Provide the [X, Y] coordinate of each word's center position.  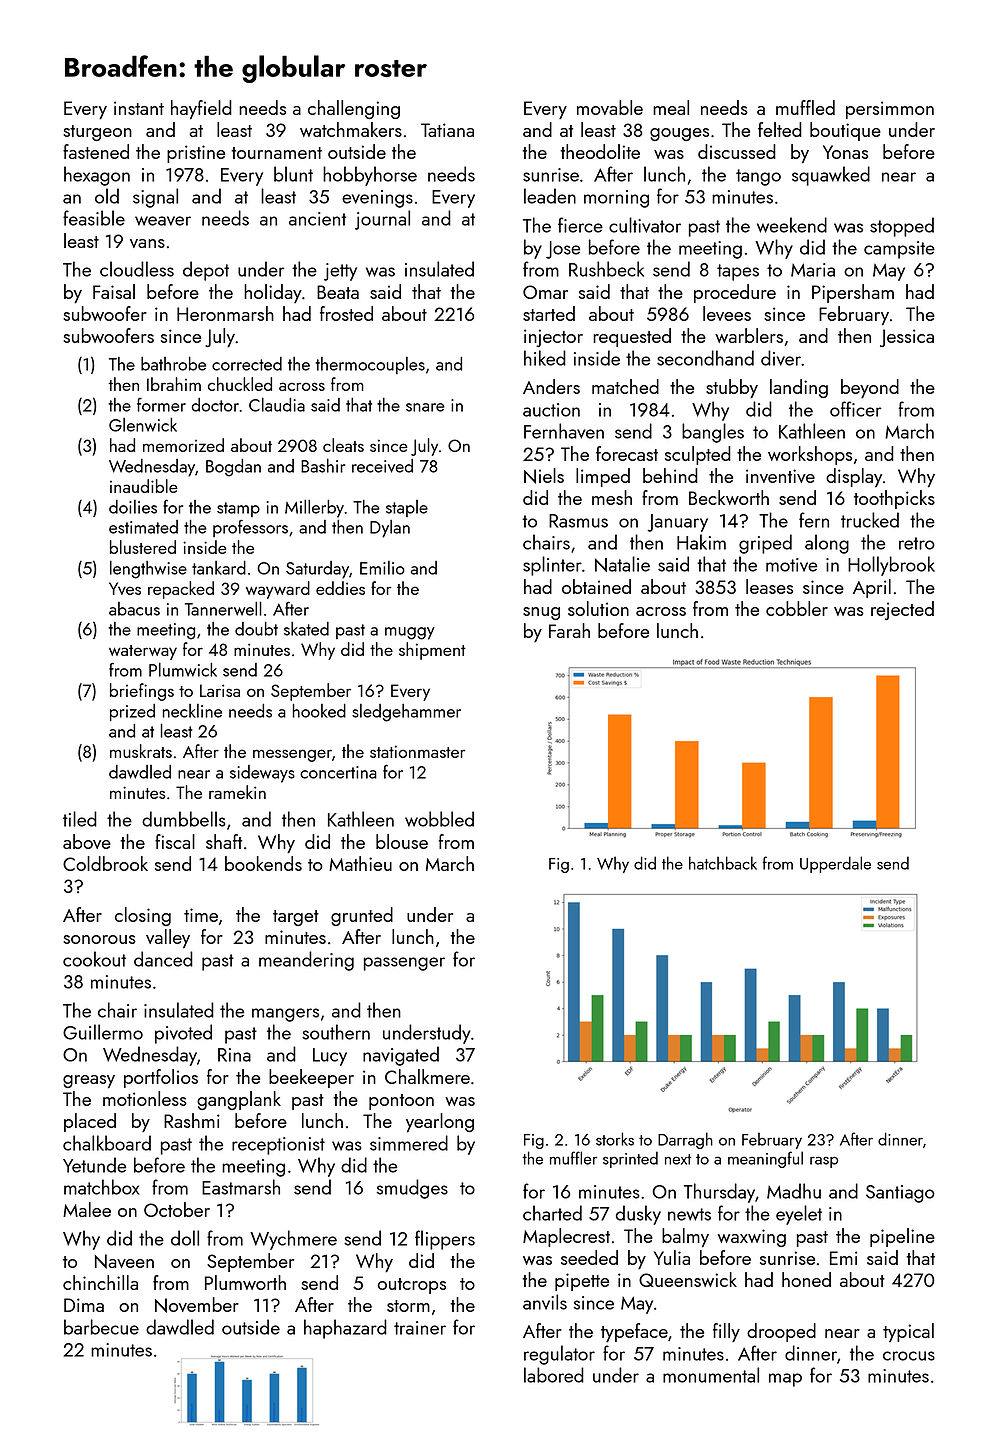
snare [425, 407]
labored [554, 1375]
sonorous [99, 939]
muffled [805, 107]
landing [799, 388]
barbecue [101, 1327]
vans [147, 243]
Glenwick [143, 424]
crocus [909, 1356]
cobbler [797, 608]
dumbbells [184, 819]
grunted [362, 916]
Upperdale [835, 864]
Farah [569, 630]
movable [610, 107]
